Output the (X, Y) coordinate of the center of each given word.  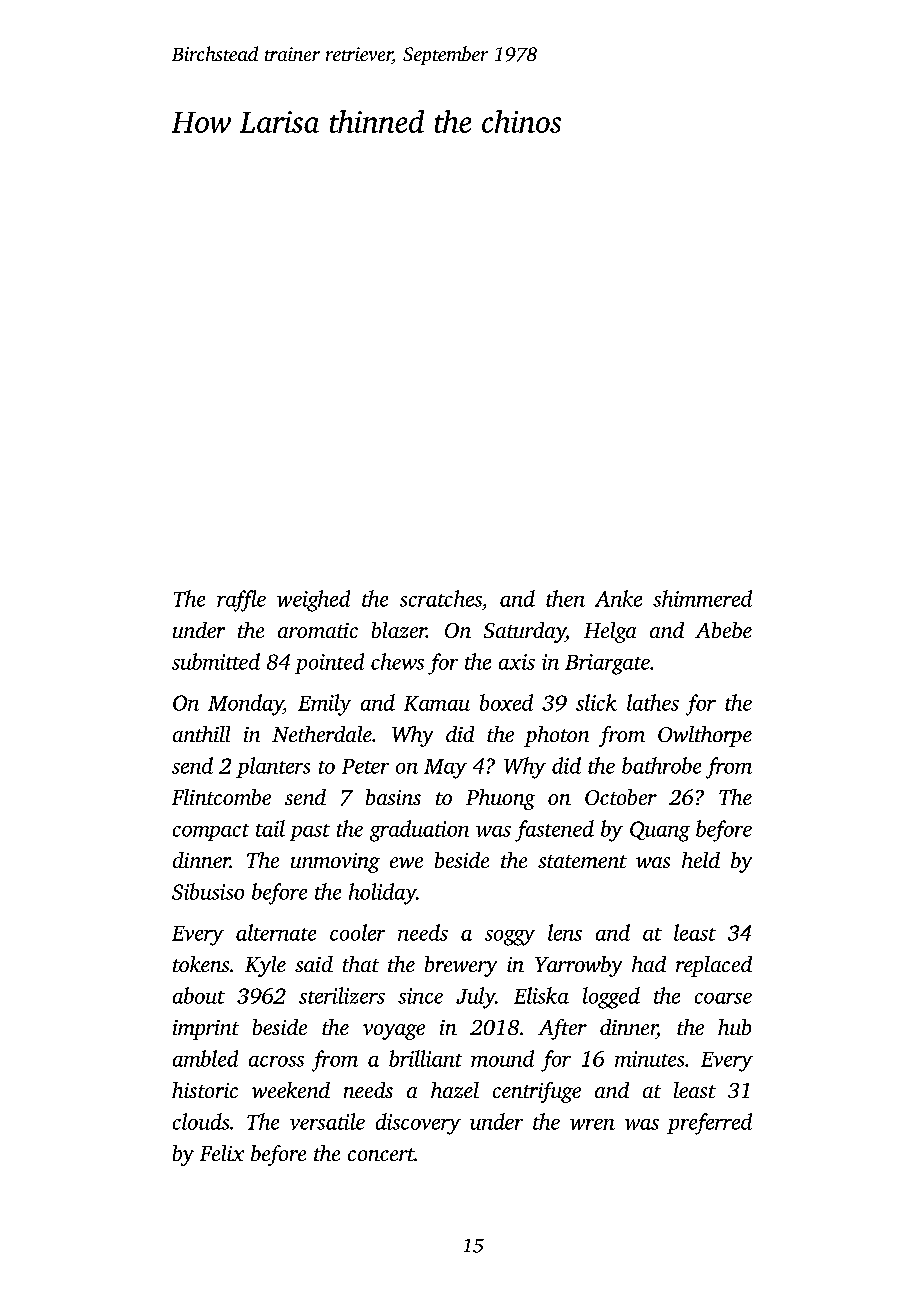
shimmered (702, 598)
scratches (441, 598)
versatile (327, 1121)
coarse (723, 998)
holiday (382, 894)
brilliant (425, 1058)
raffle (241, 601)
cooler (357, 932)
